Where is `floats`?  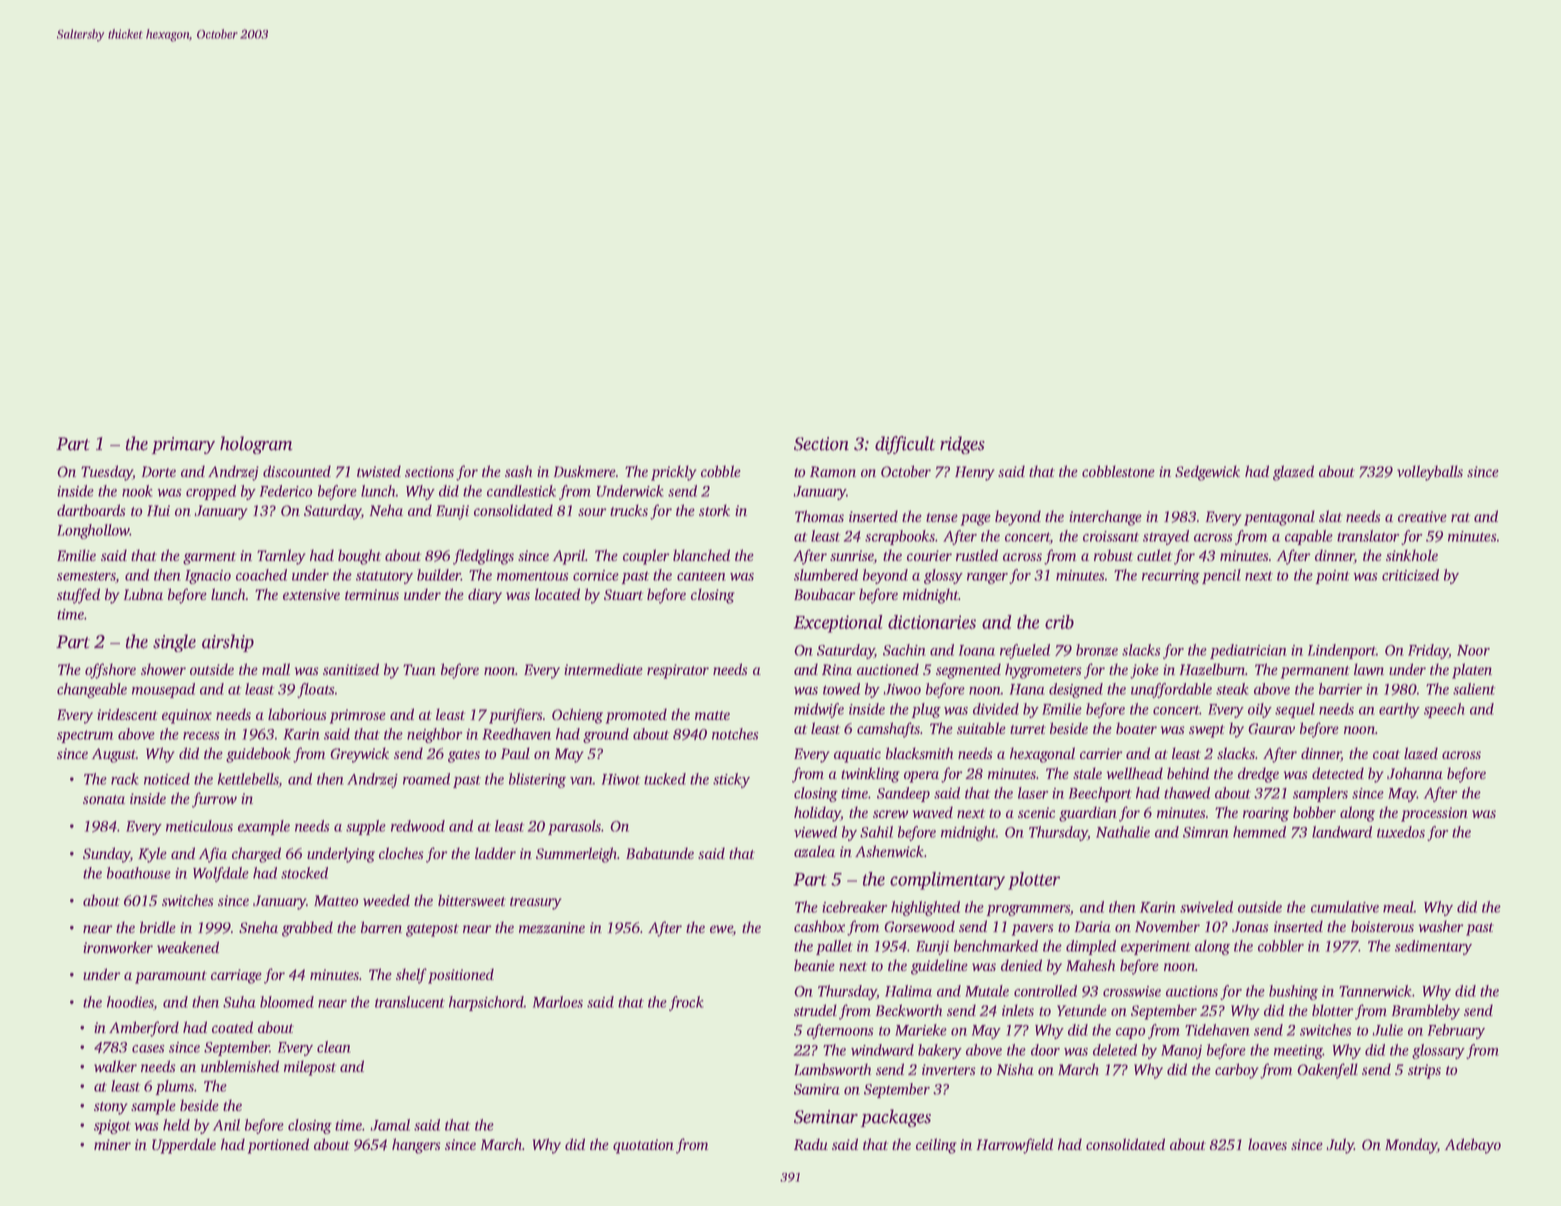
floats is located at coordinates (315, 690).
